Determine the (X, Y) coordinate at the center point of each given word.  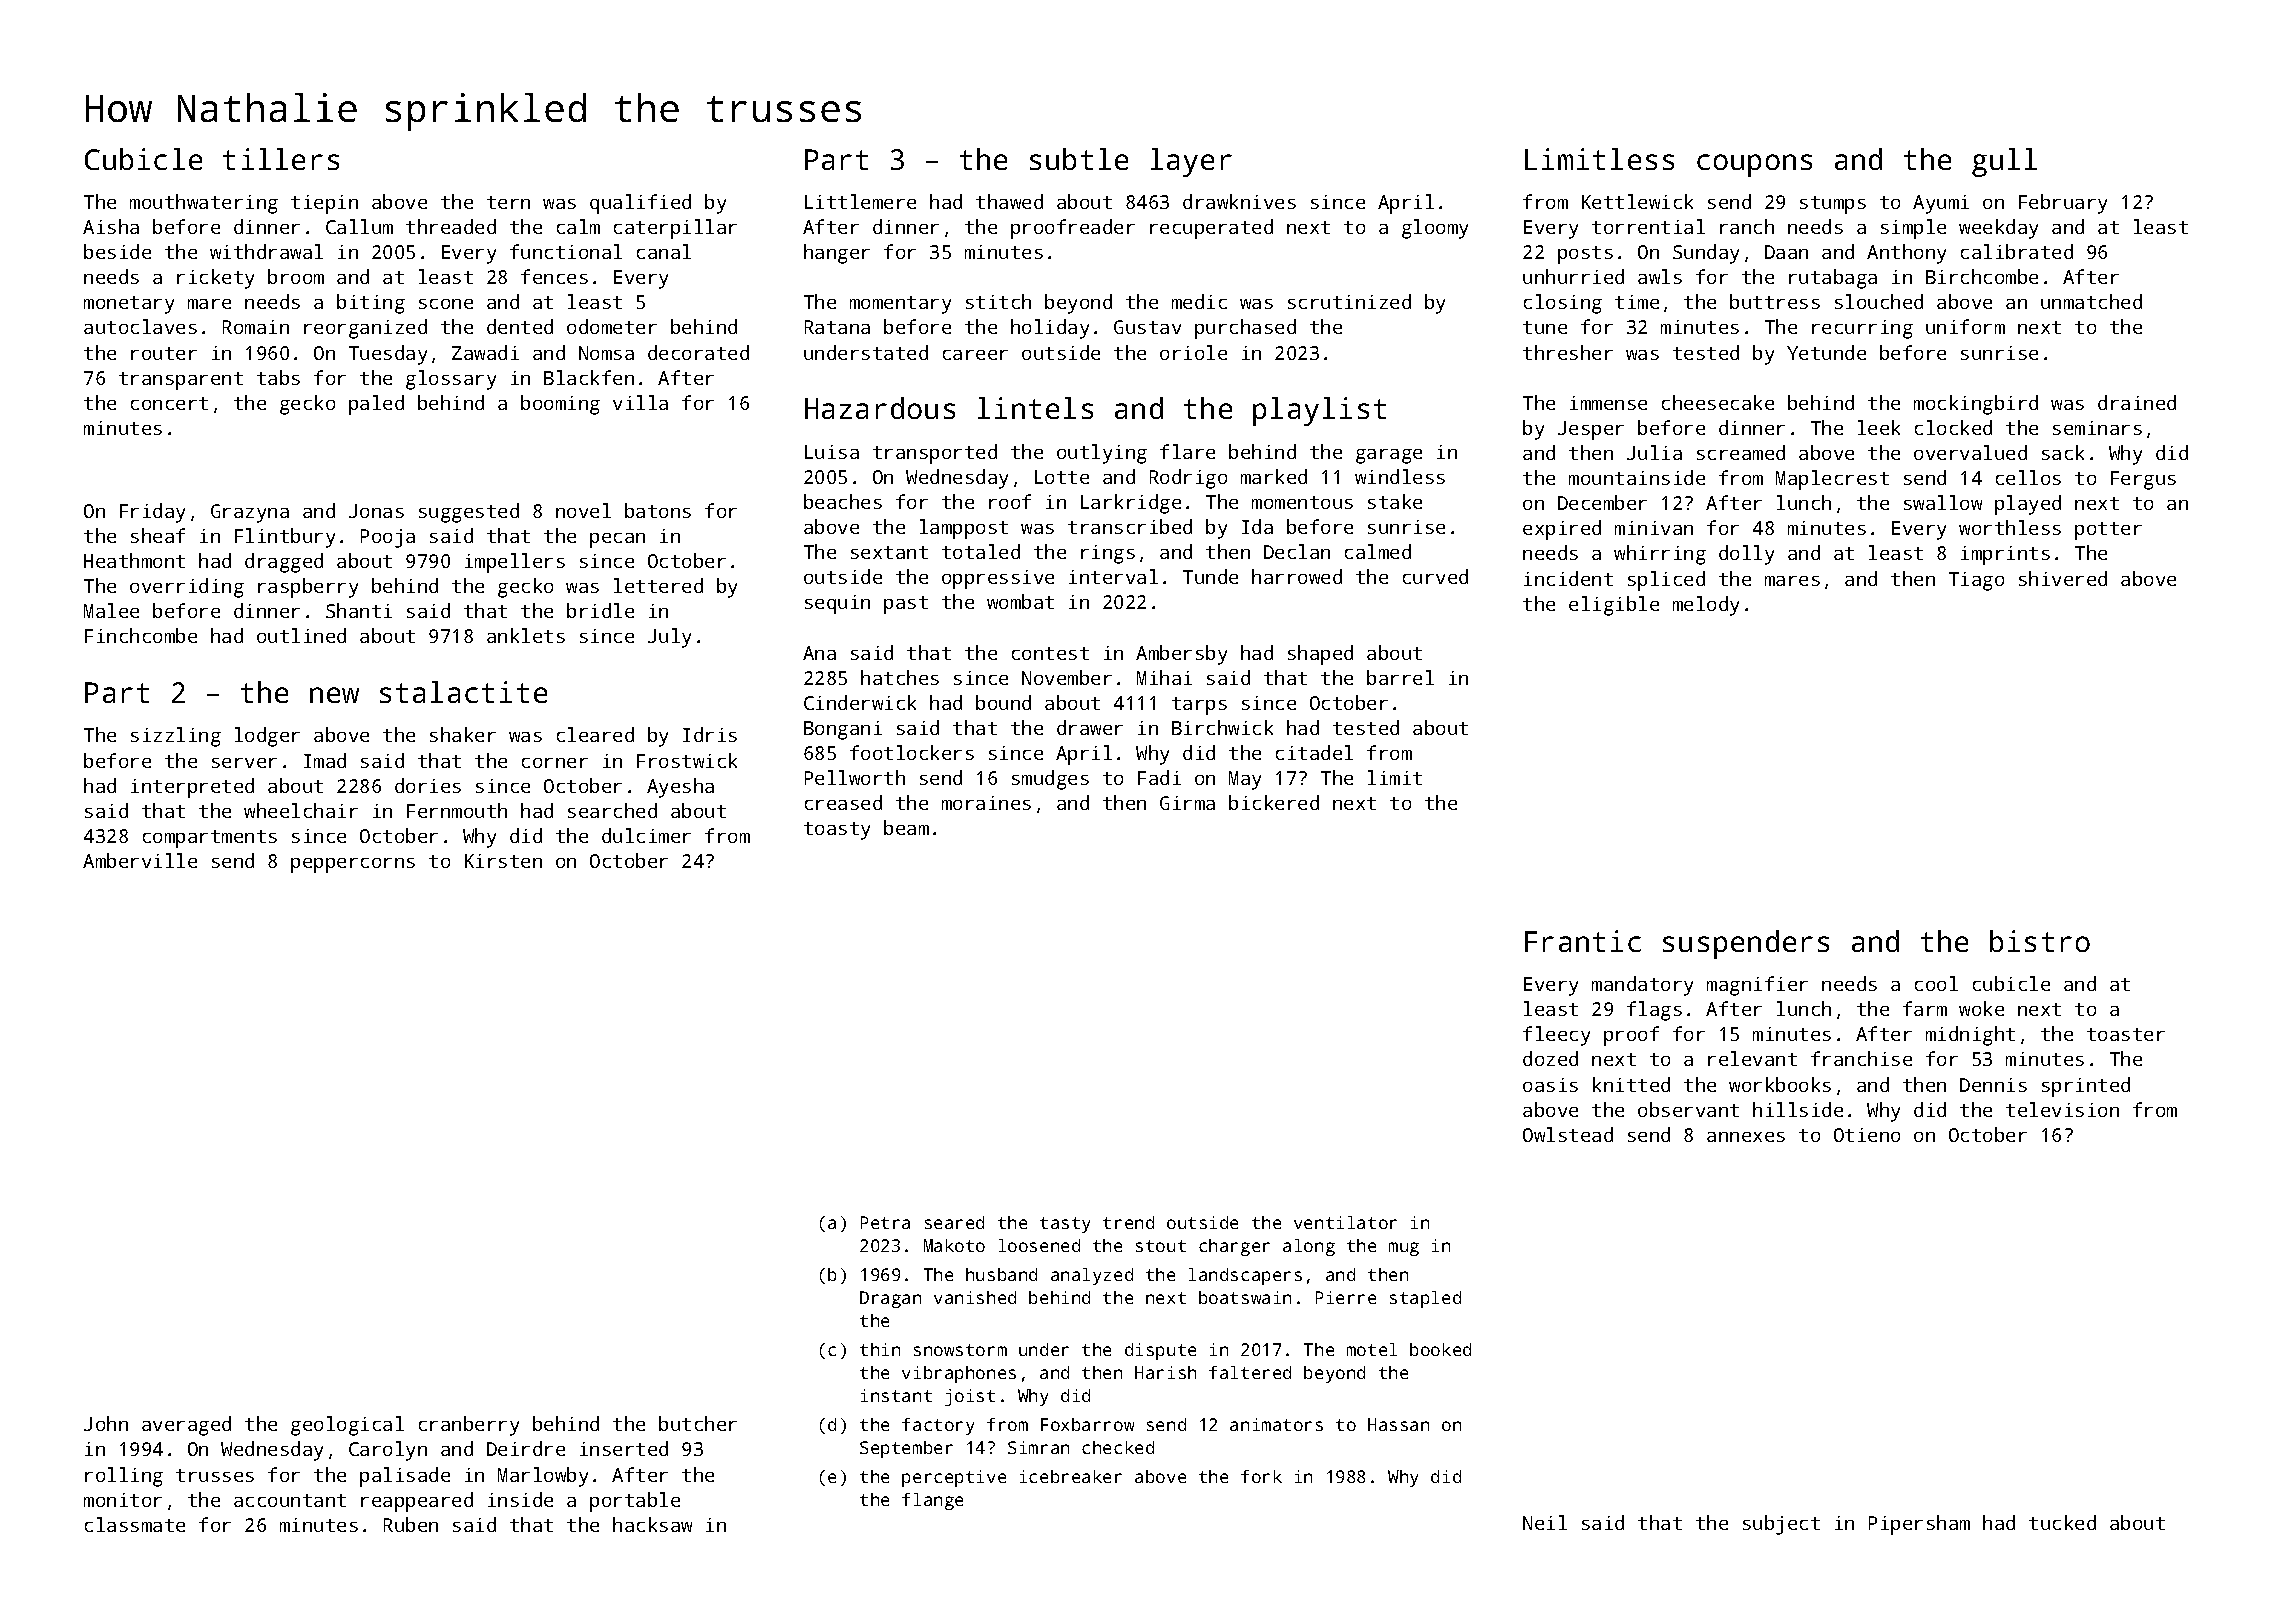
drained (2137, 402)
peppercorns (353, 865)
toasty (837, 831)
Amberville (140, 860)
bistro (2040, 941)
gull (2004, 162)
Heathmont (134, 560)
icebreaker (1071, 1476)
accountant (290, 1500)
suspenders (1746, 944)
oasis (1550, 1085)
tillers (281, 159)
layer (1191, 162)
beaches (843, 501)
